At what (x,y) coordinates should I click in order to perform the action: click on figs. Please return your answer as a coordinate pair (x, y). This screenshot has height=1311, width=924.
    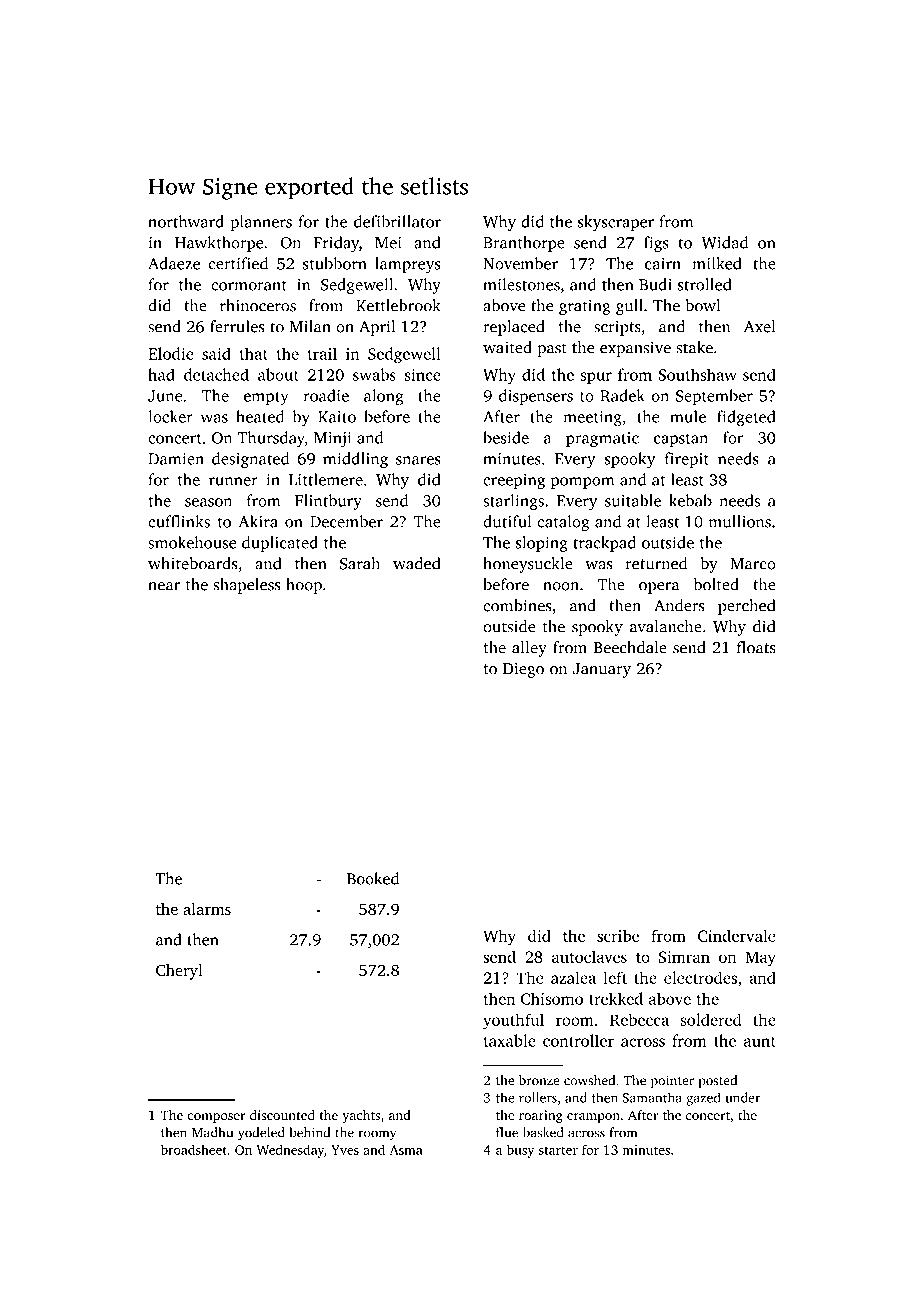
    Looking at the image, I should click on (656, 244).
